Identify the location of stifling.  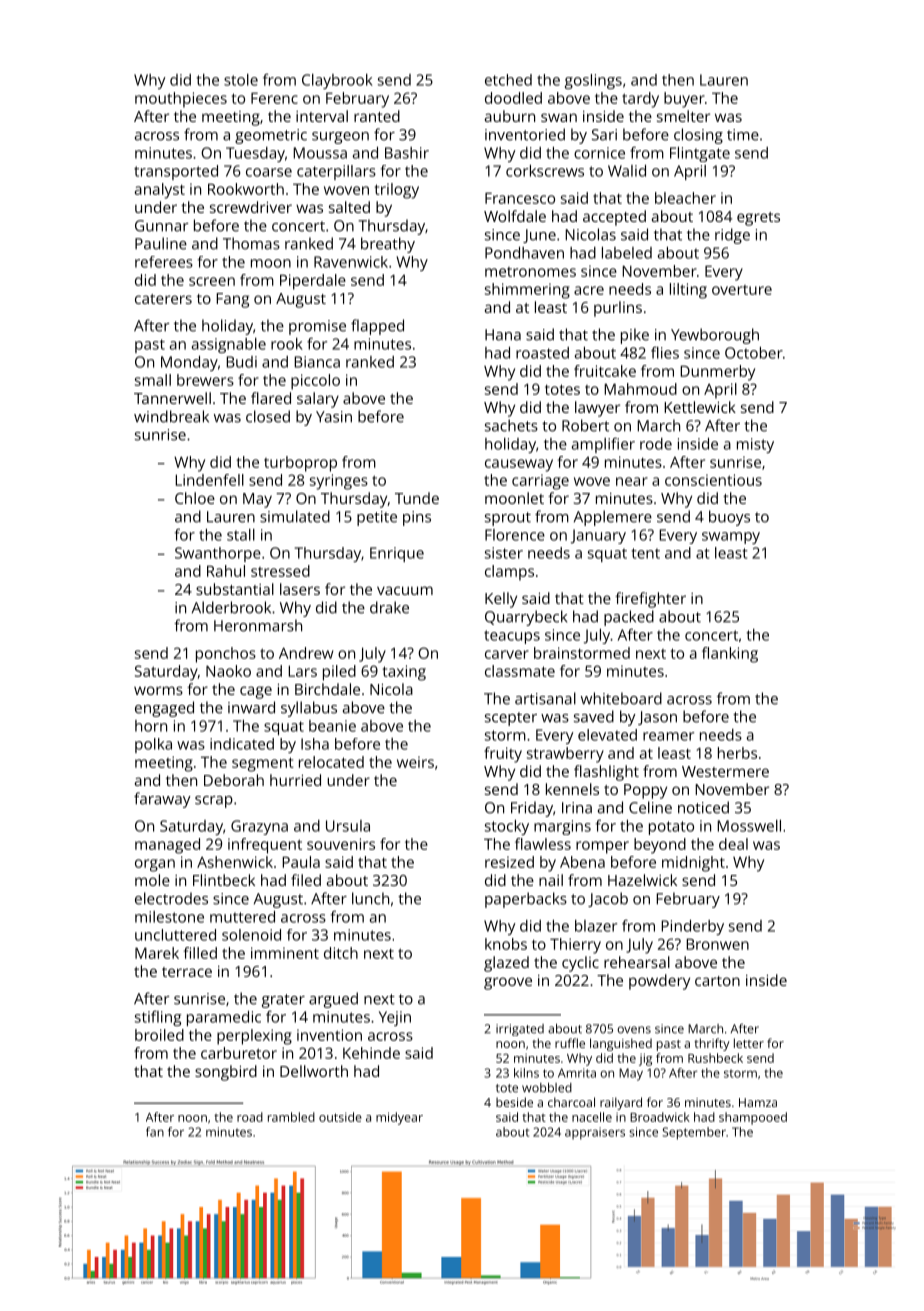
(158, 1018).
